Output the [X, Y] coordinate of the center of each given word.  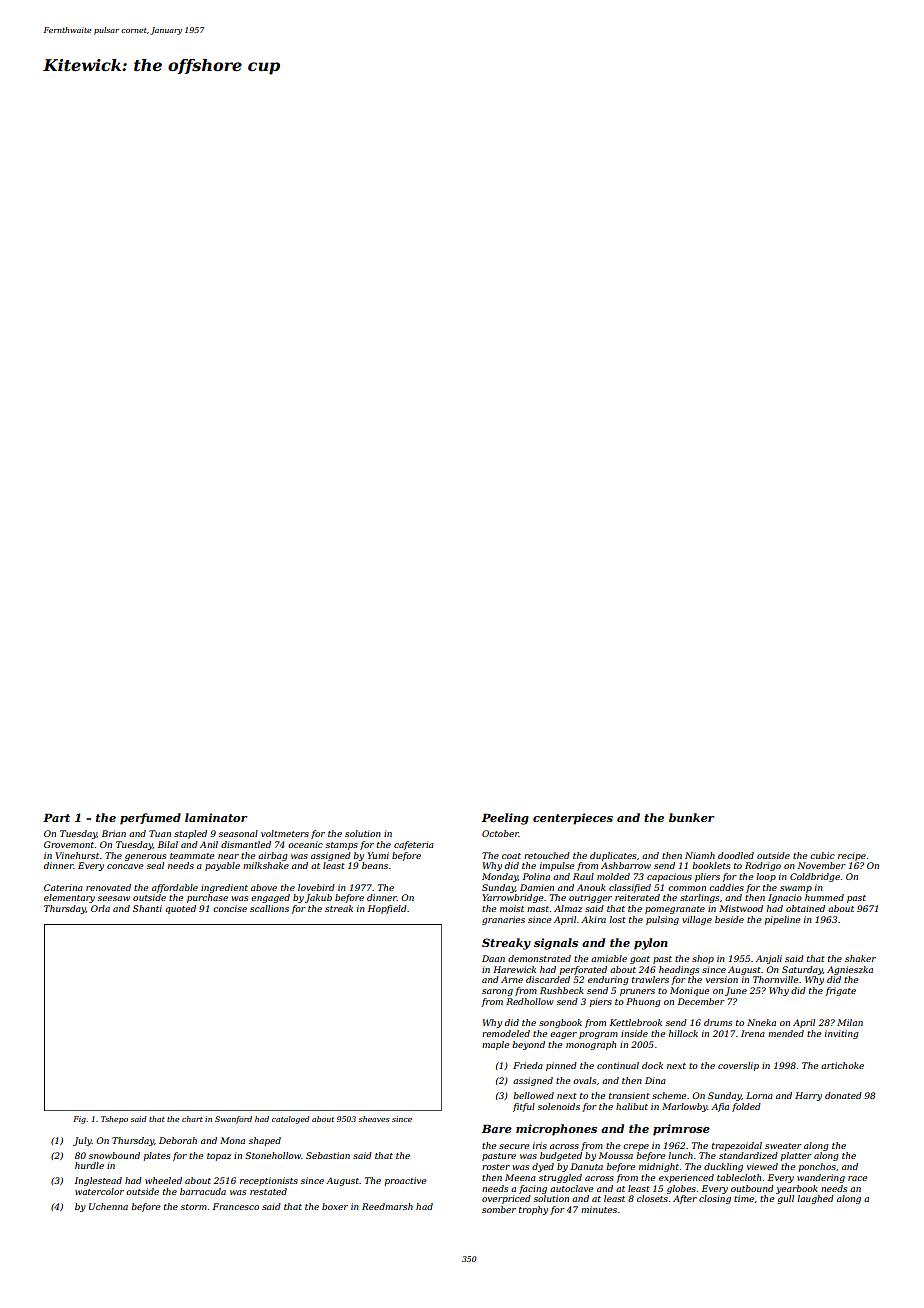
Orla [100, 908]
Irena [753, 1033]
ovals [584, 1080]
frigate [840, 991]
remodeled [506, 1033]
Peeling [505, 819]
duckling [723, 1167]
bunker [692, 817]
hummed [824, 897]
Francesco [236, 1206]
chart [192, 1119]
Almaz [568, 908]
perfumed [150, 819]
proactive [406, 1181]
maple [496, 1045]
